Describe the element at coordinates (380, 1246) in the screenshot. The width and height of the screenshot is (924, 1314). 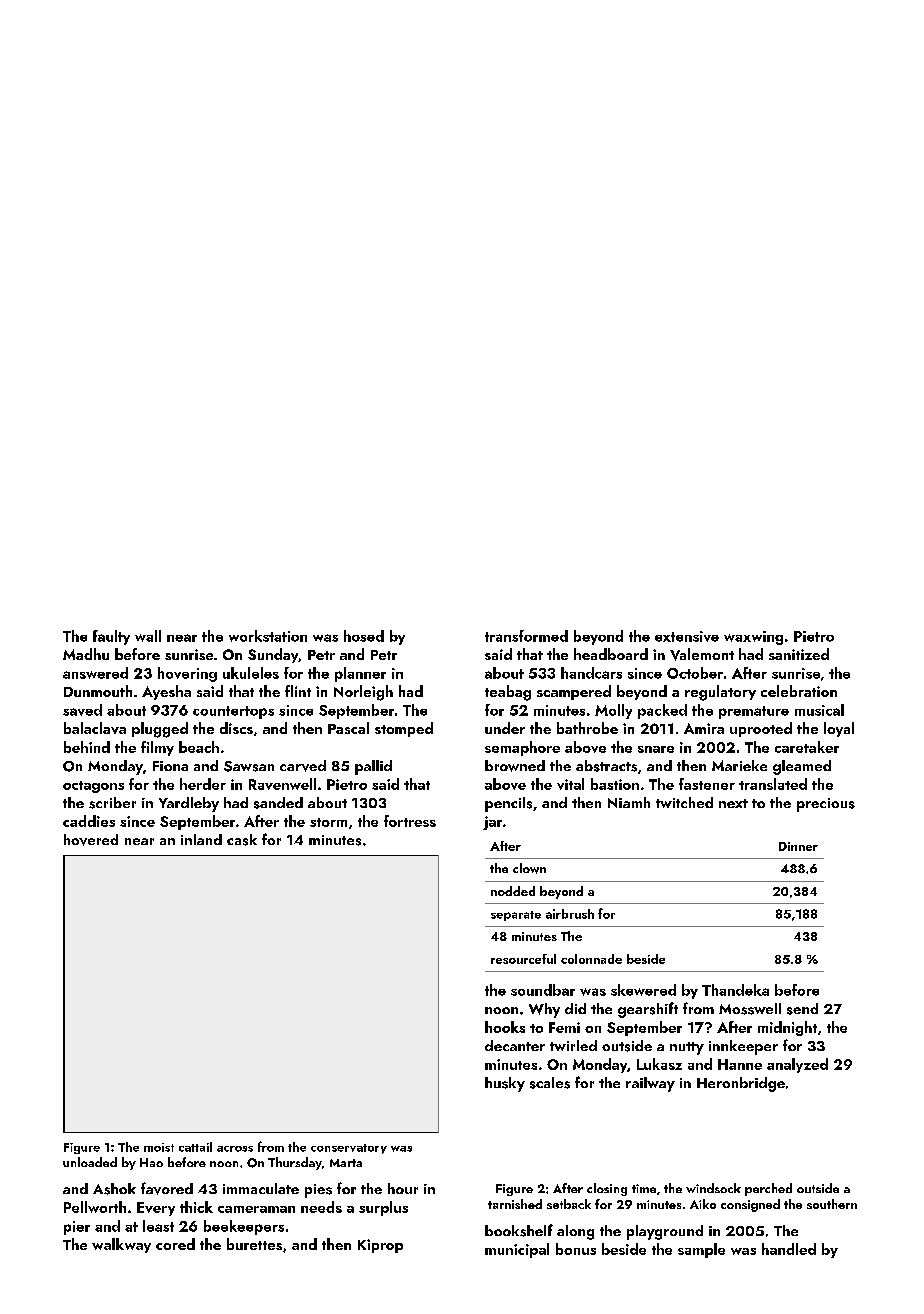
I see `Kiprop` at that location.
